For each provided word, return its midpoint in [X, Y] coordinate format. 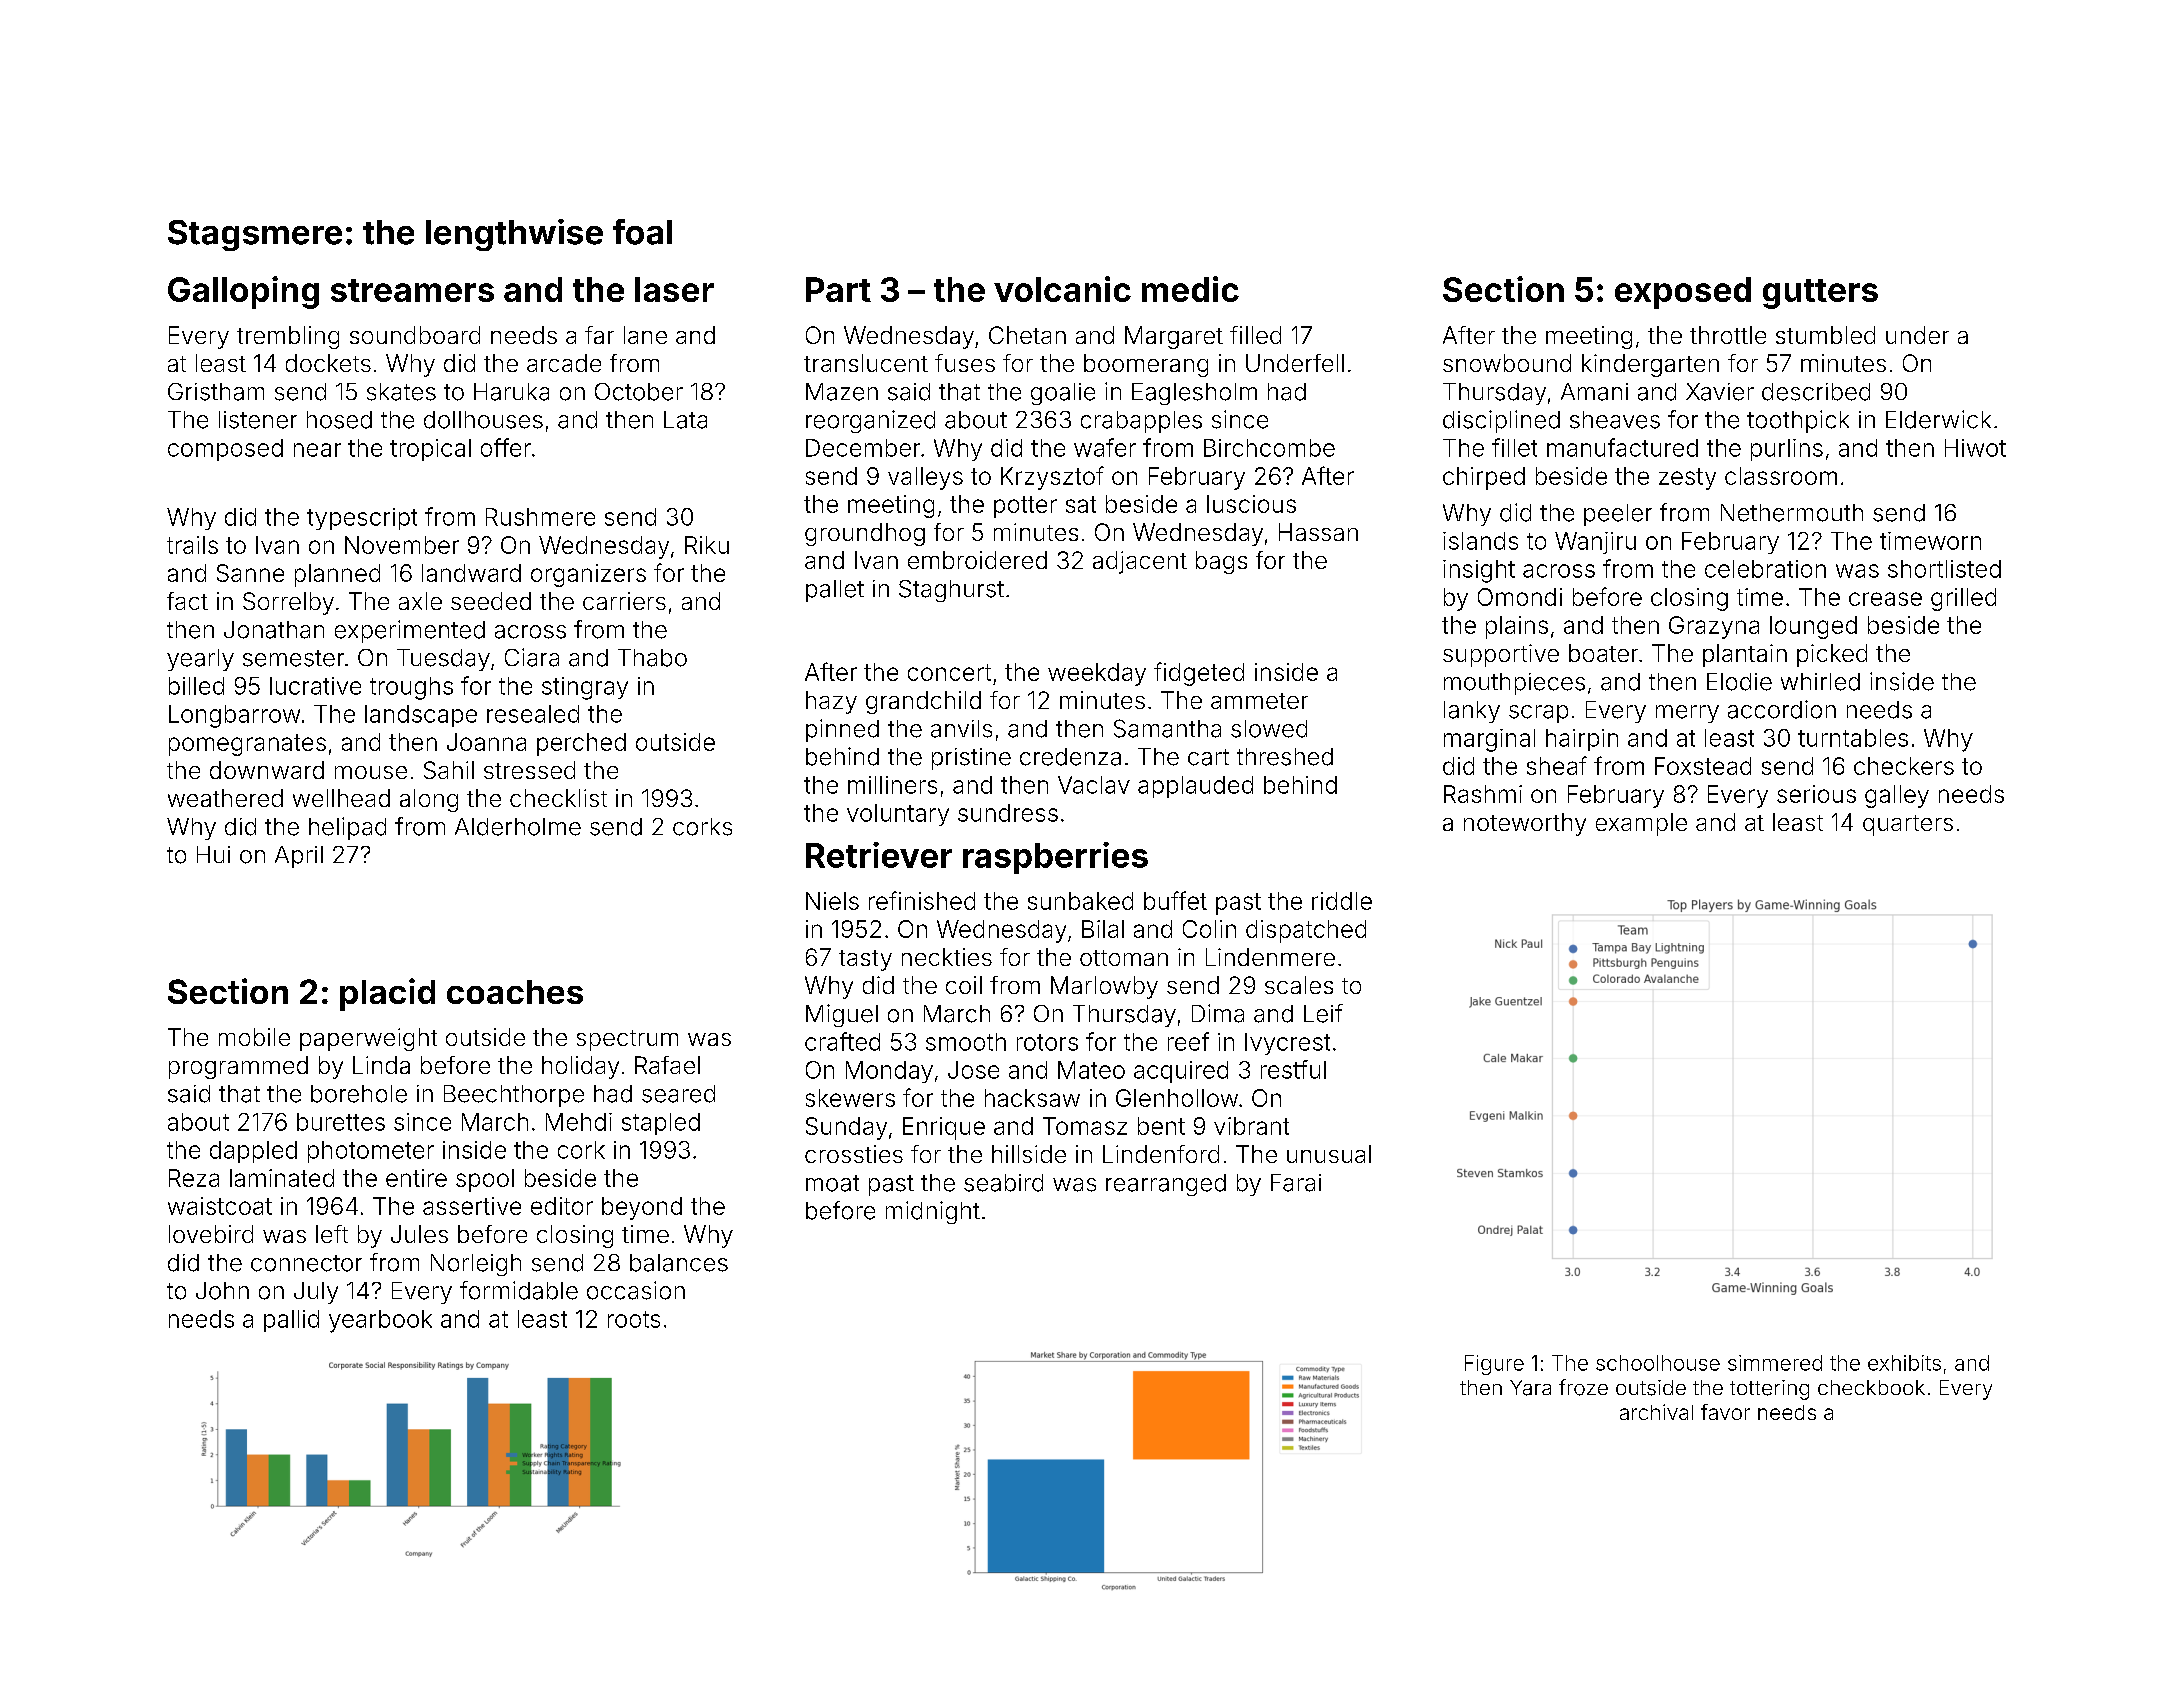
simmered [1775, 1363]
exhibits [1904, 1363]
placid [387, 994]
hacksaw [1032, 1098]
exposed [1683, 293]
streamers [412, 290]
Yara [1530, 1388]
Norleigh [476, 1265]
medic [1190, 289]
